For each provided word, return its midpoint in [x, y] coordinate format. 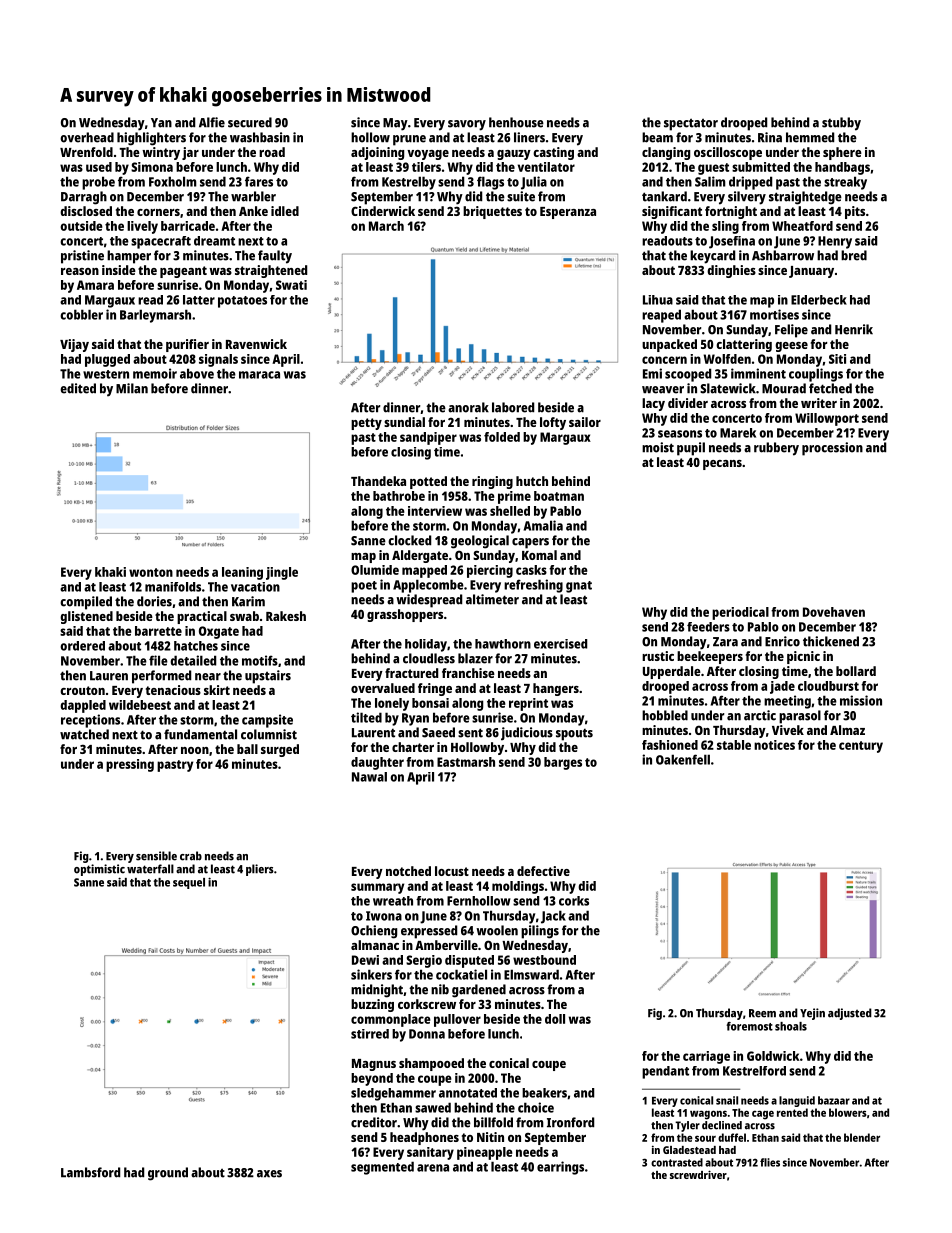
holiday [426, 645]
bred [854, 255]
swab [244, 616]
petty [366, 424]
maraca [259, 375]
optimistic [99, 870]
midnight [377, 991]
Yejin [812, 1014]
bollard [856, 671]
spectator [691, 125]
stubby [841, 124]
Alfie [212, 122]
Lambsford [90, 1172]
